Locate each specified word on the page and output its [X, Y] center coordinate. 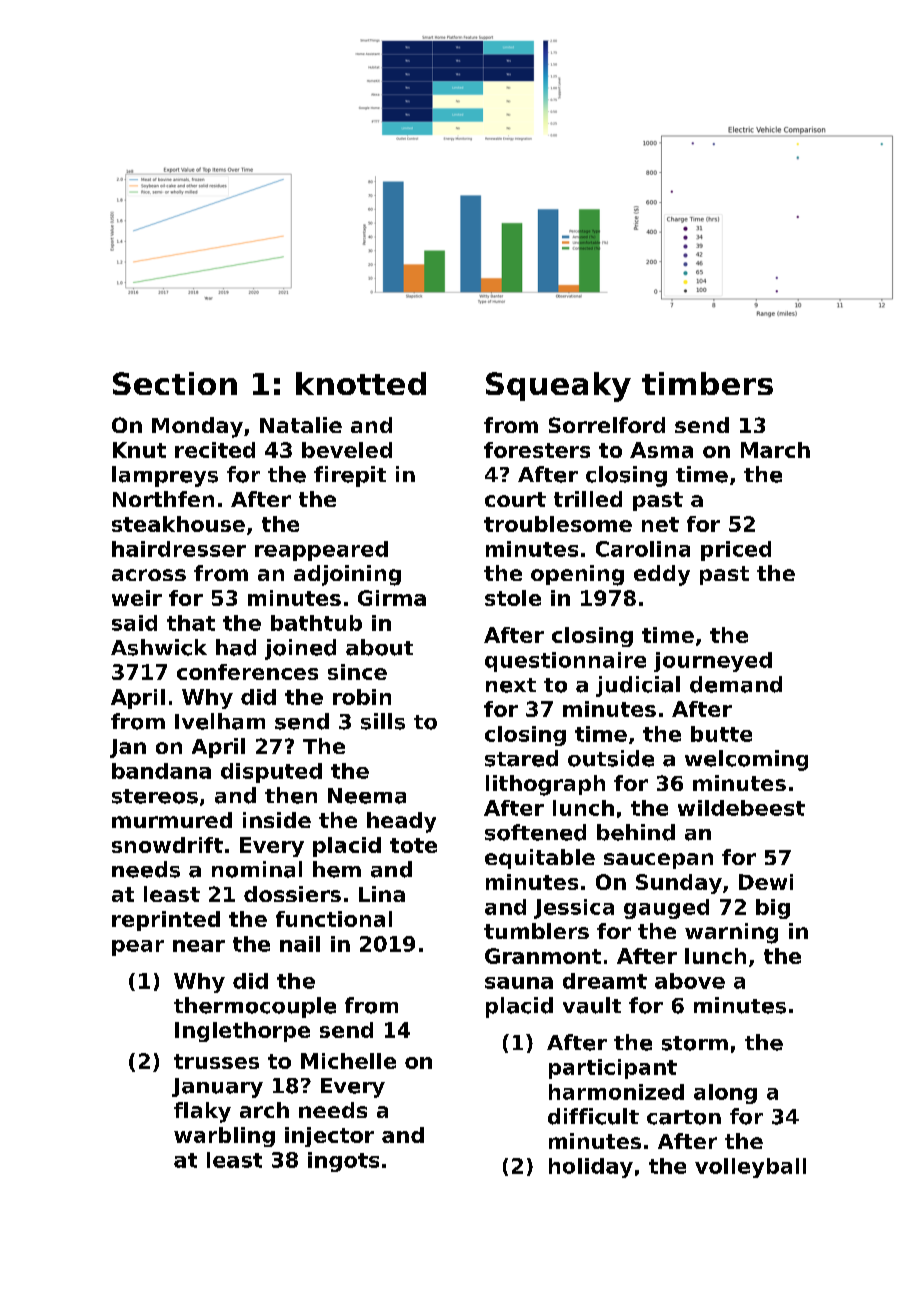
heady [401, 822]
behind [636, 832]
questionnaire [565, 662]
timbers [707, 383]
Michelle [348, 1061]
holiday [591, 1168]
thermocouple [255, 1007]
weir [137, 598]
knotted [361, 383]
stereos [155, 796]
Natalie [301, 425]
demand [736, 684]
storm [695, 1043]
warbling [224, 1137]
